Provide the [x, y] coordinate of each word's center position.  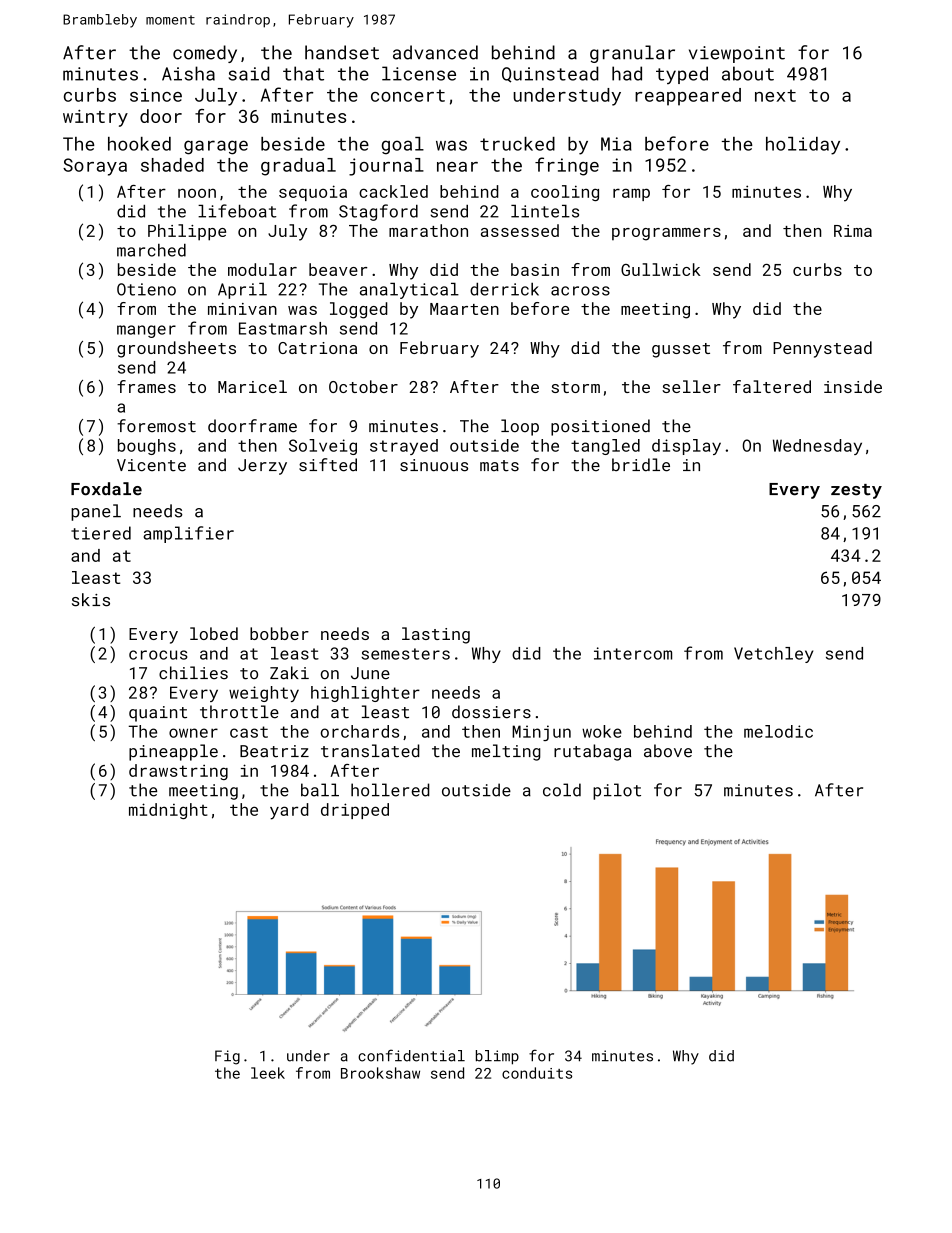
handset [342, 52]
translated [370, 751]
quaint [158, 714]
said [249, 73]
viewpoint [737, 54]
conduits [537, 1073]
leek [268, 1073]
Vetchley [773, 655]
